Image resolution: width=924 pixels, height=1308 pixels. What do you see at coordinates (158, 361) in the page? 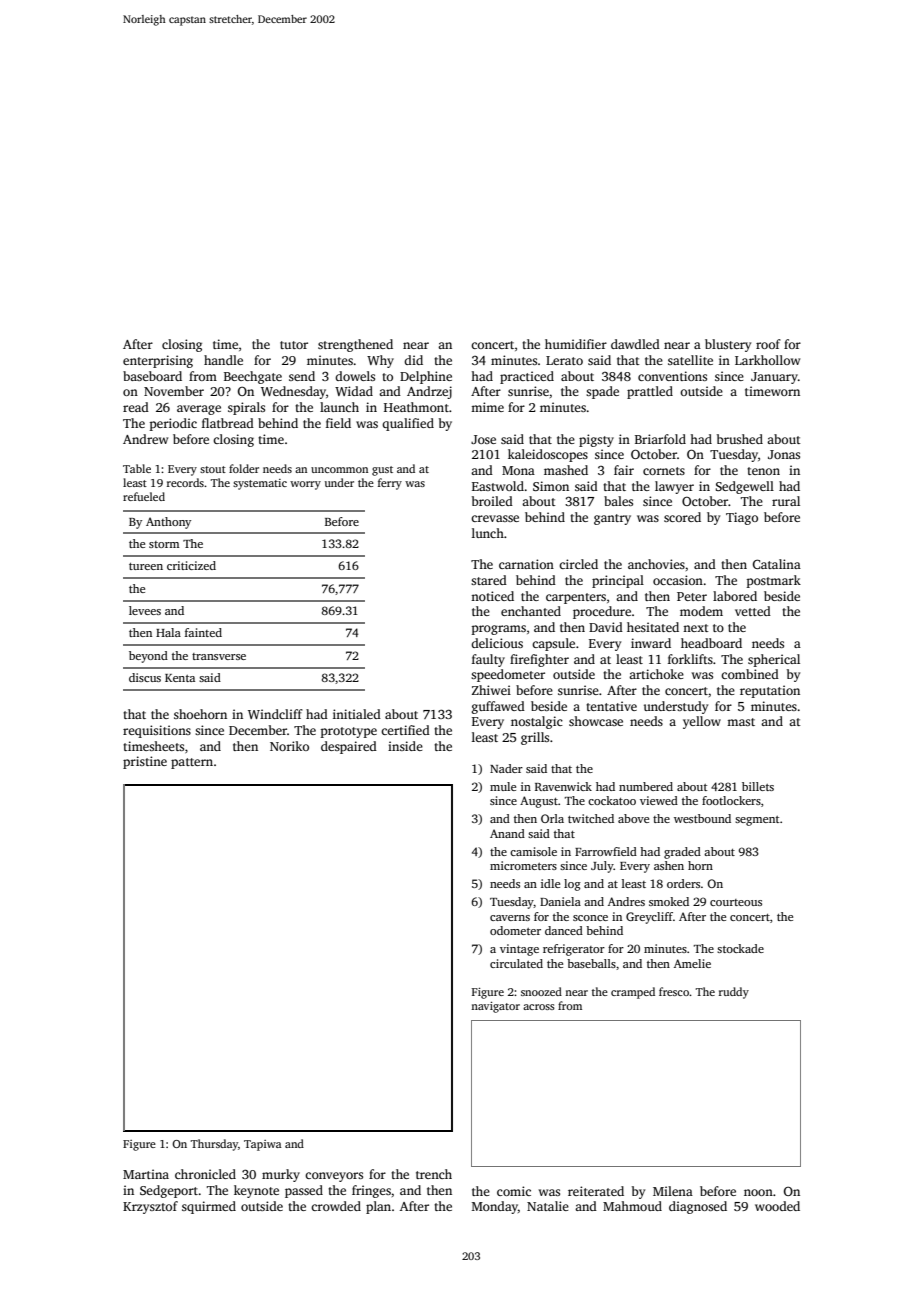
I see `enterprising` at bounding box center [158, 361].
